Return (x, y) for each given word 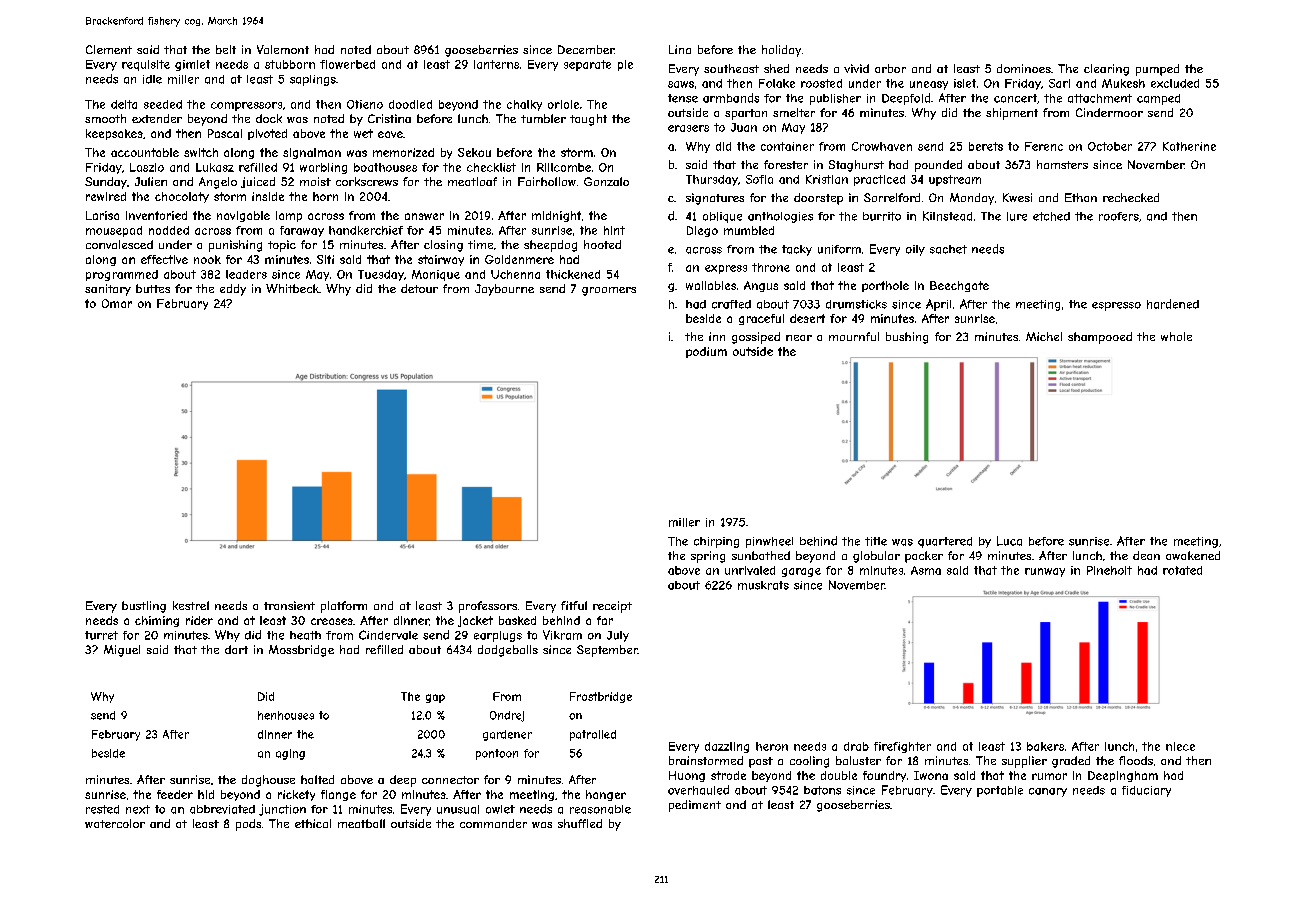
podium (706, 352)
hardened (1173, 304)
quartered (945, 542)
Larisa (102, 215)
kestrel (191, 605)
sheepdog (550, 246)
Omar (117, 303)
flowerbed (347, 64)
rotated (1182, 570)
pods (248, 825)
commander (493, 823)
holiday (781, 51)
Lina (680, 49)
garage (801, 572)
